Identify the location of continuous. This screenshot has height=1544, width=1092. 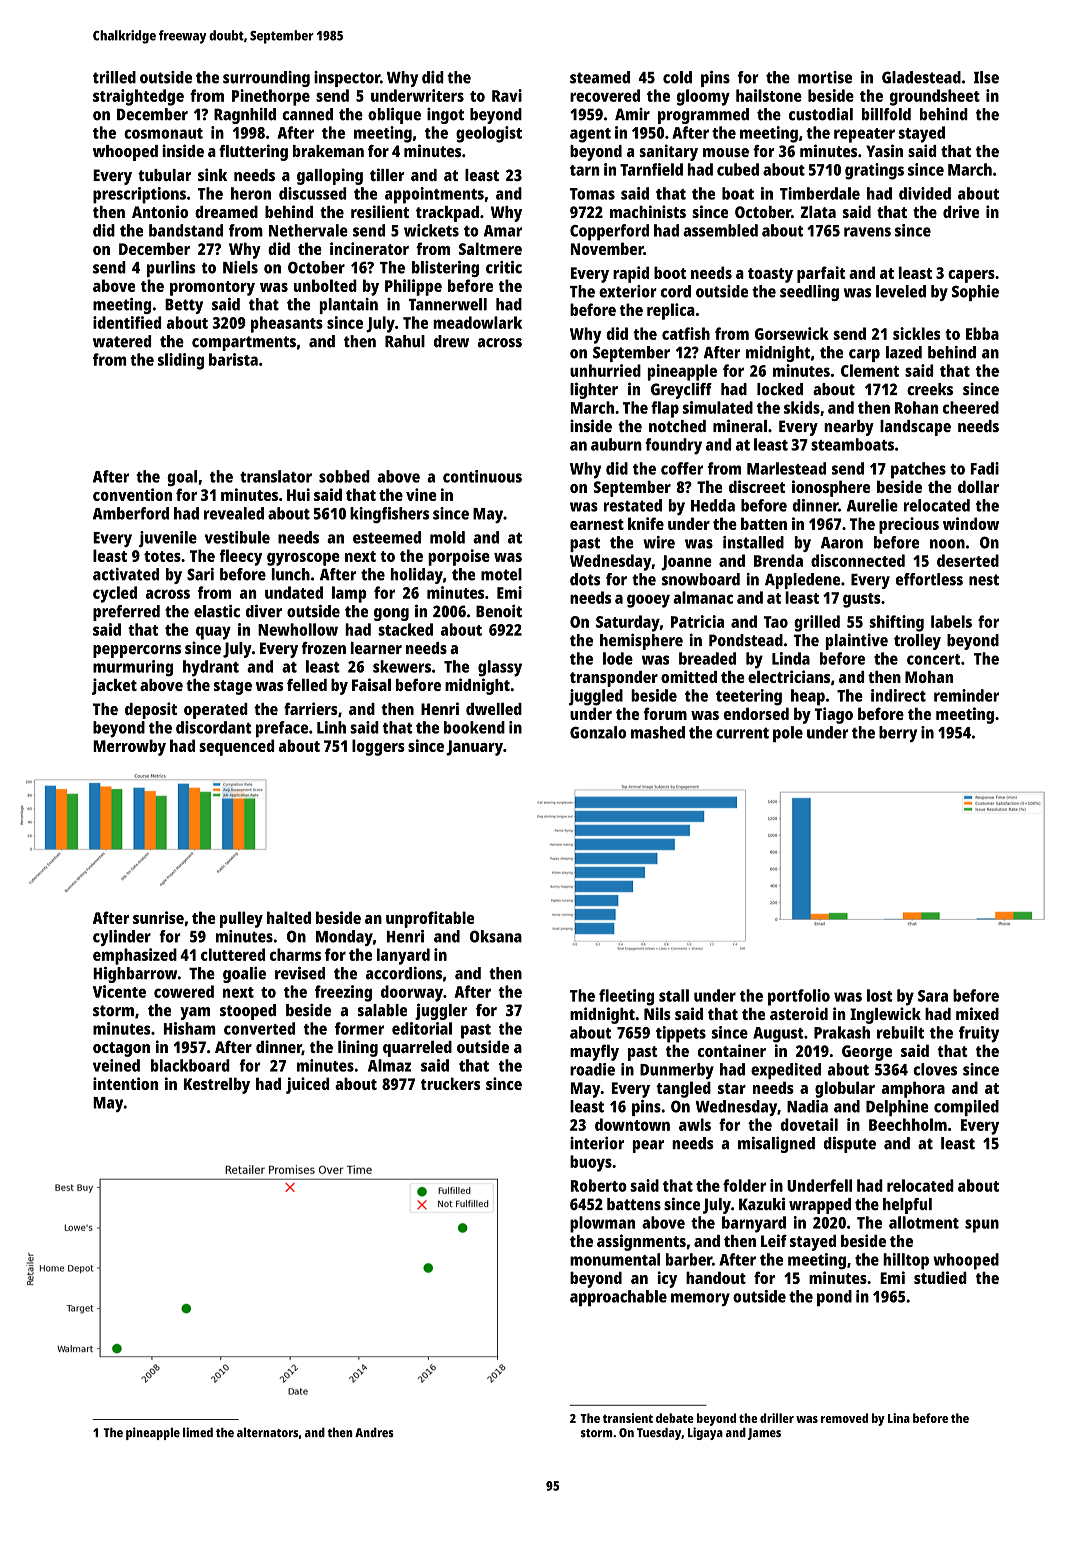
(482, 476).
